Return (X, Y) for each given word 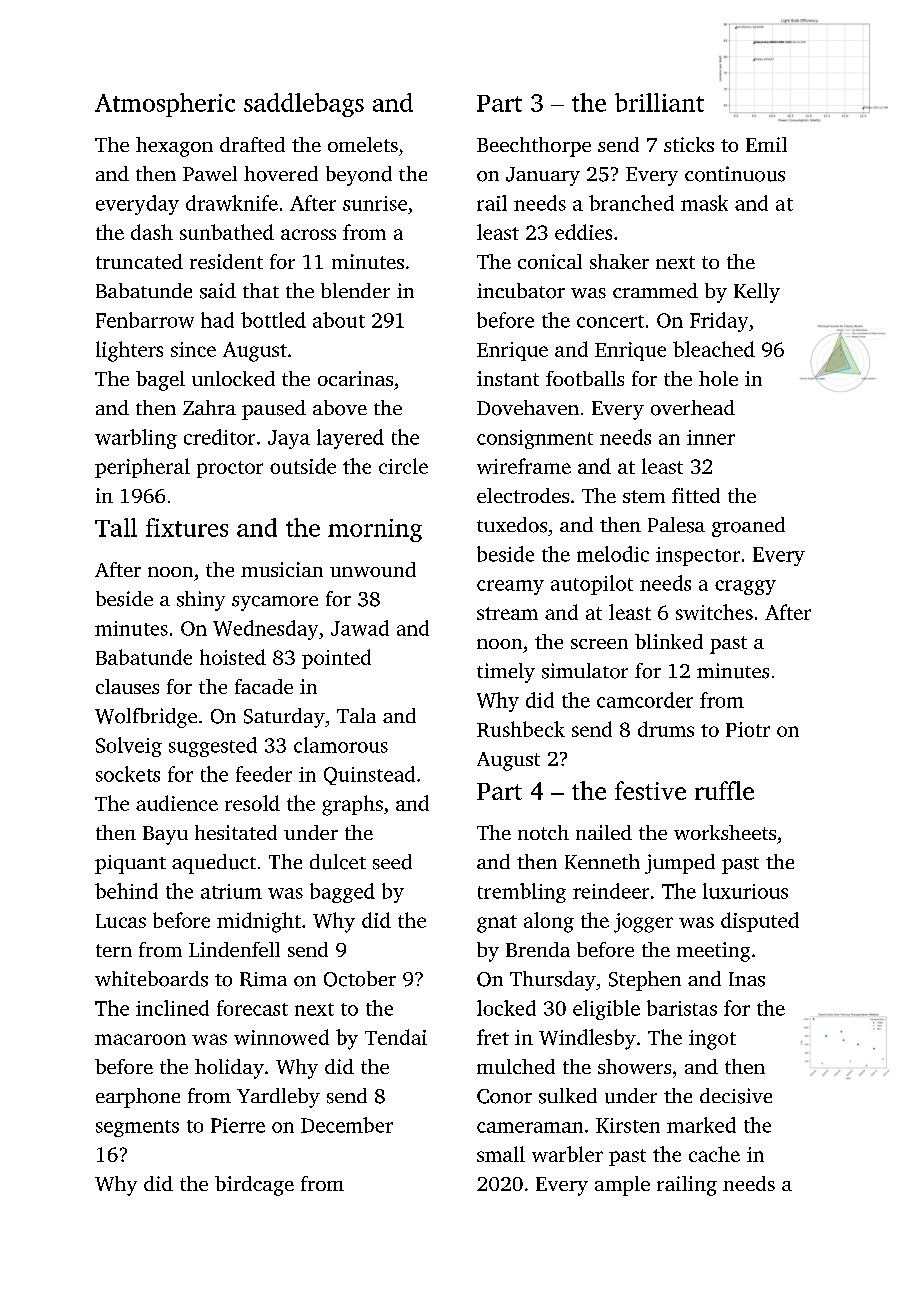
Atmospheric (165, 105)
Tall (116, 527)
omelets (363, 144)
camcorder (645, 700)
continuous (735, 174)
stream (507, 613)
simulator (585, 671)
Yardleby (278, 1098)
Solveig (129, 747)
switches (714, 612)
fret (493, 1037)
